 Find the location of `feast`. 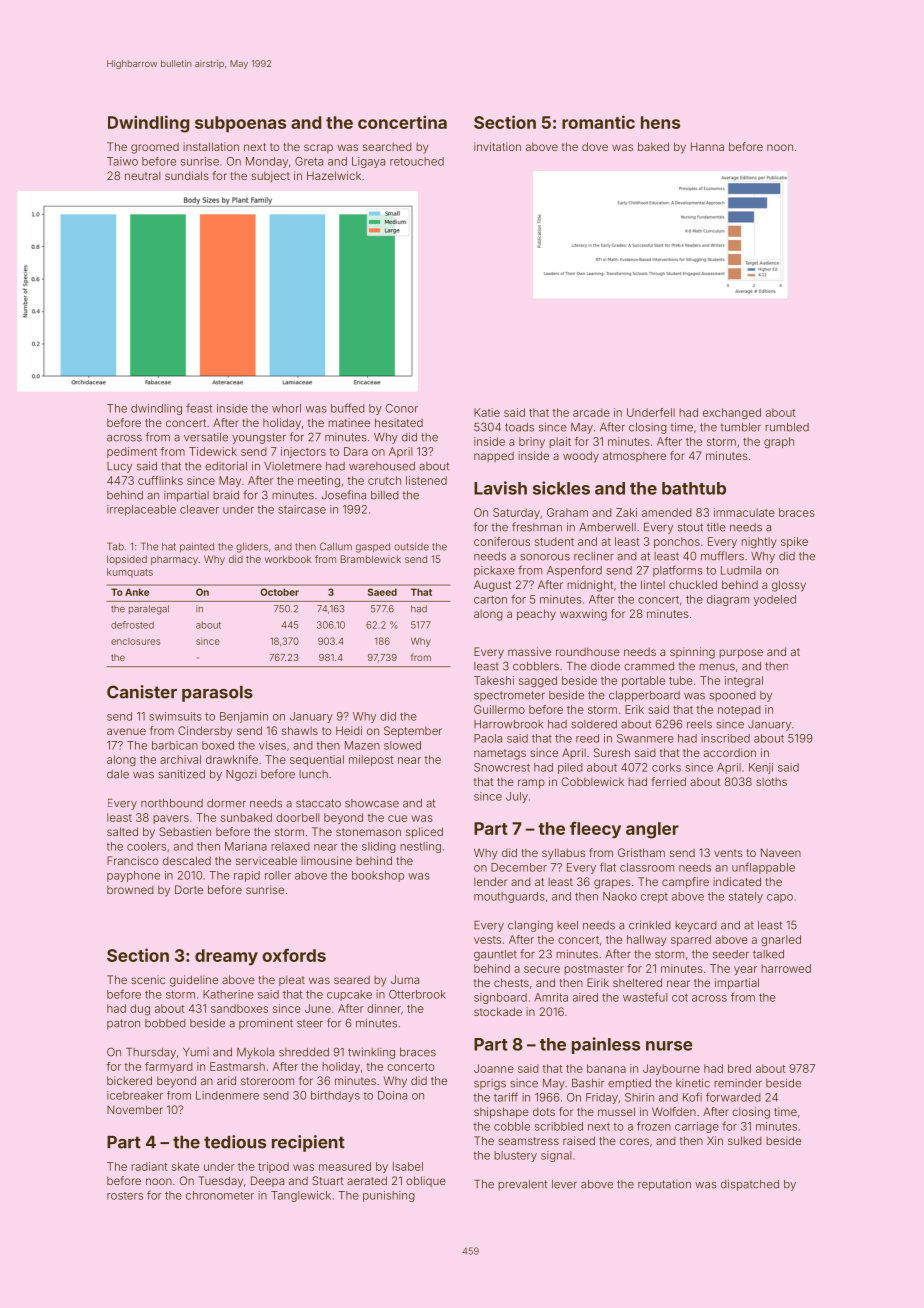

feast is located at coordinates (199, 408).
